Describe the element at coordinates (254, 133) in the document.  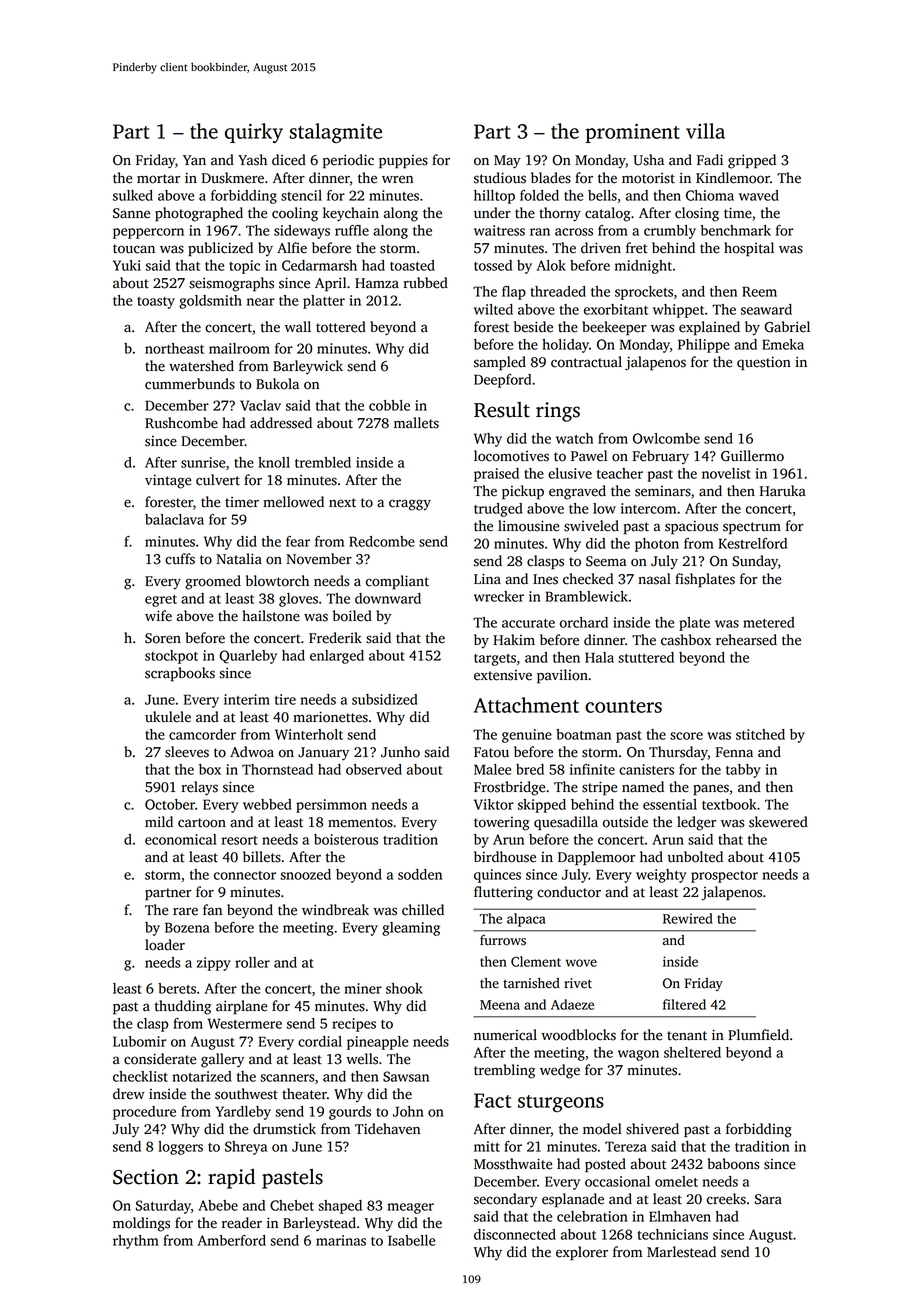
I see `quirky` at that location.
